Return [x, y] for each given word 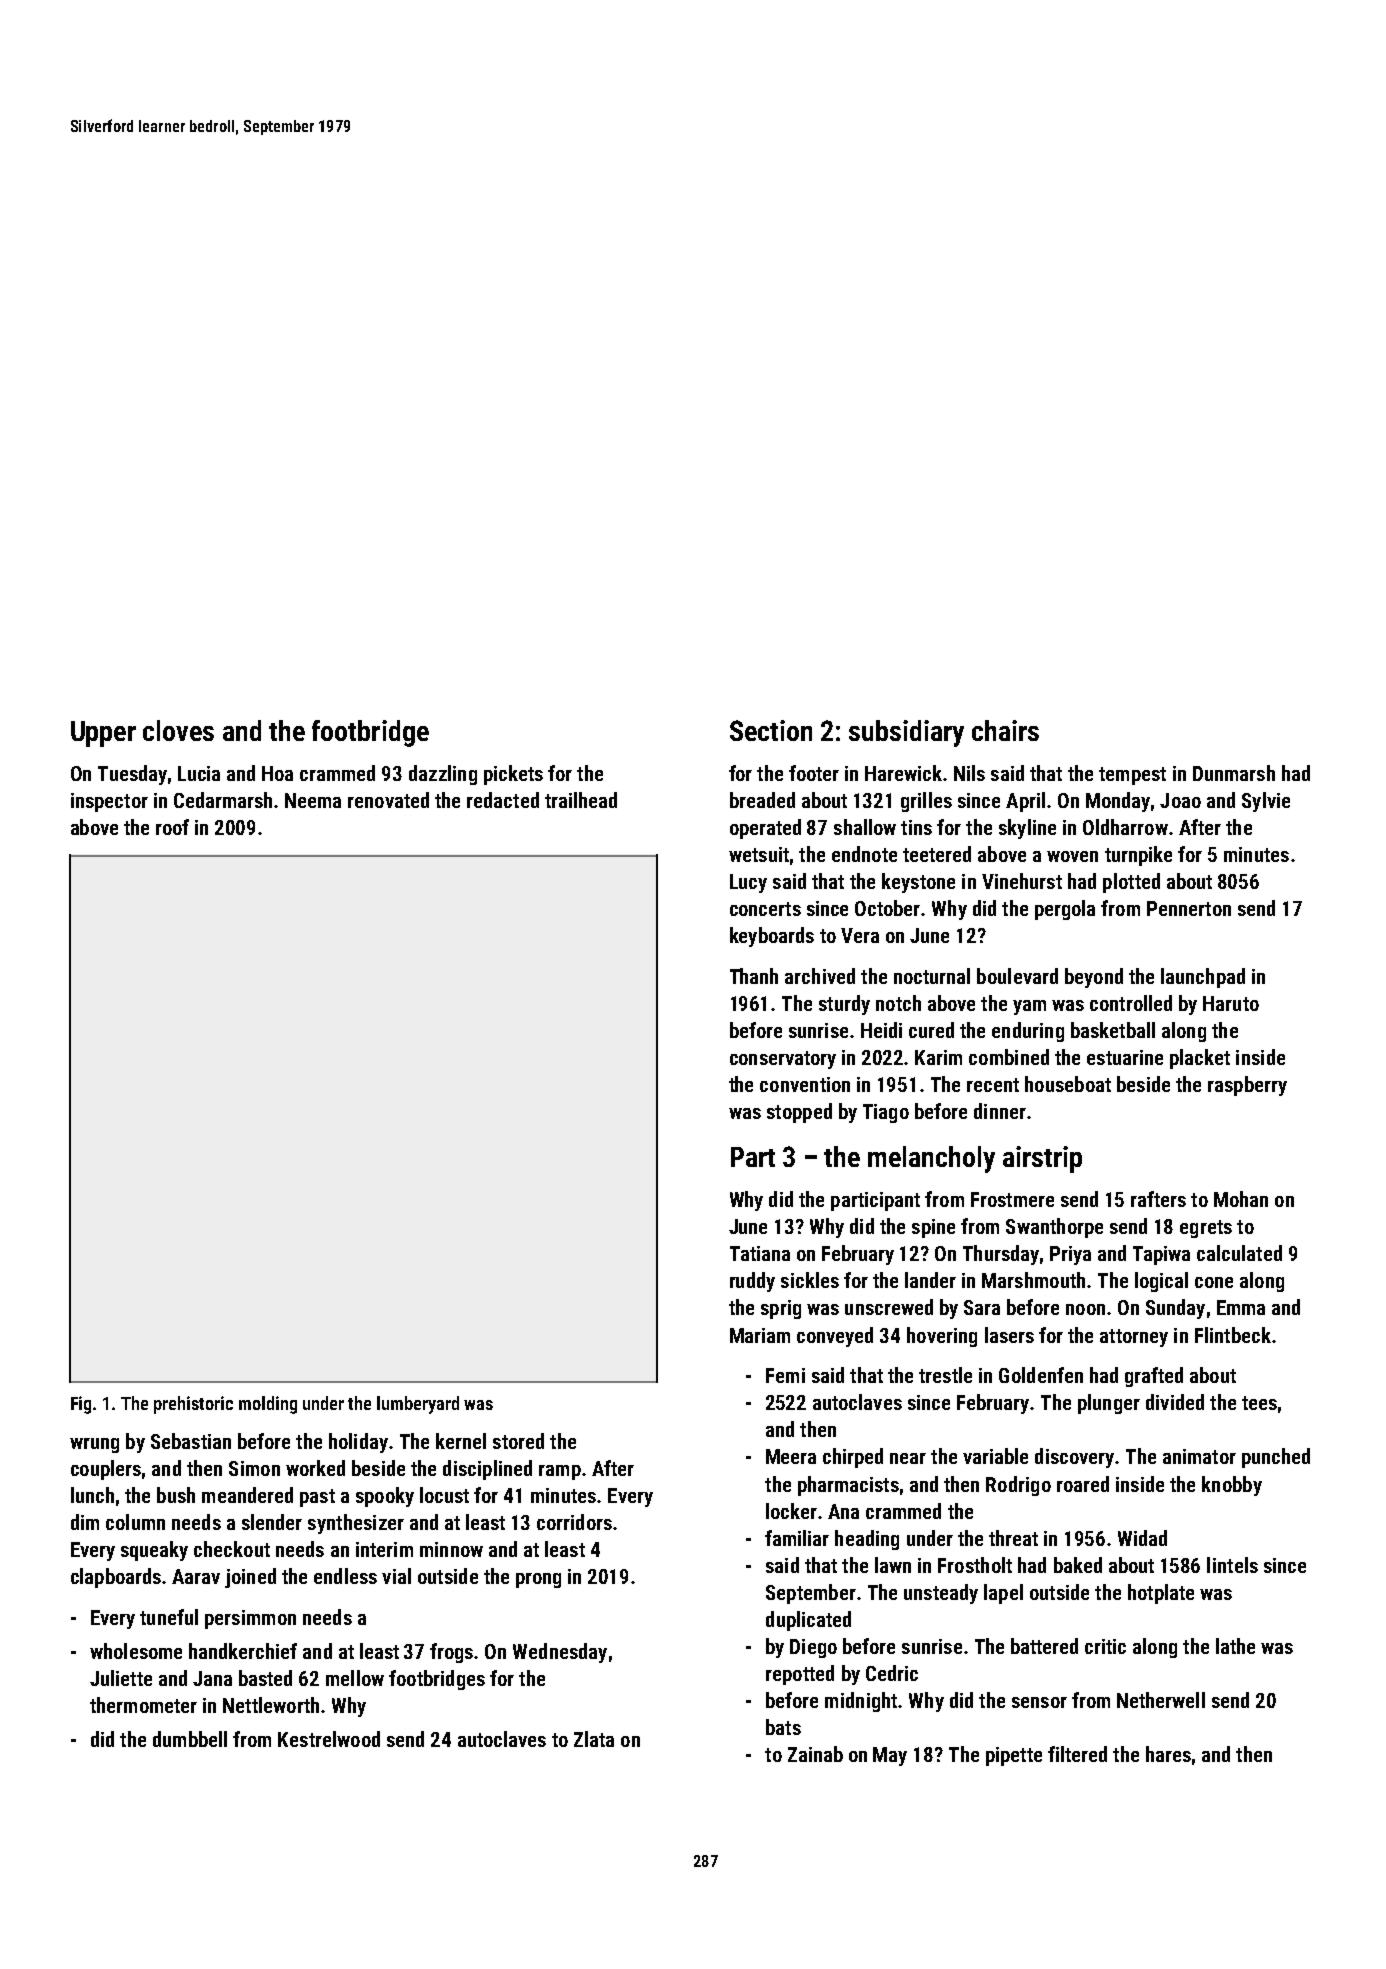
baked [1078, 1565]
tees [1259, 1403]
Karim [938, 1057]
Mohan [1241, 1199]
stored [518, 1441]
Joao [1180, 800]
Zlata [594, 1739]
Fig [81, 1405]
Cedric [892, 1673]
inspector [109, 802]
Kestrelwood [329, 1739]
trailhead [581, 800]
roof [172, 827]
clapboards [116, 1578]
